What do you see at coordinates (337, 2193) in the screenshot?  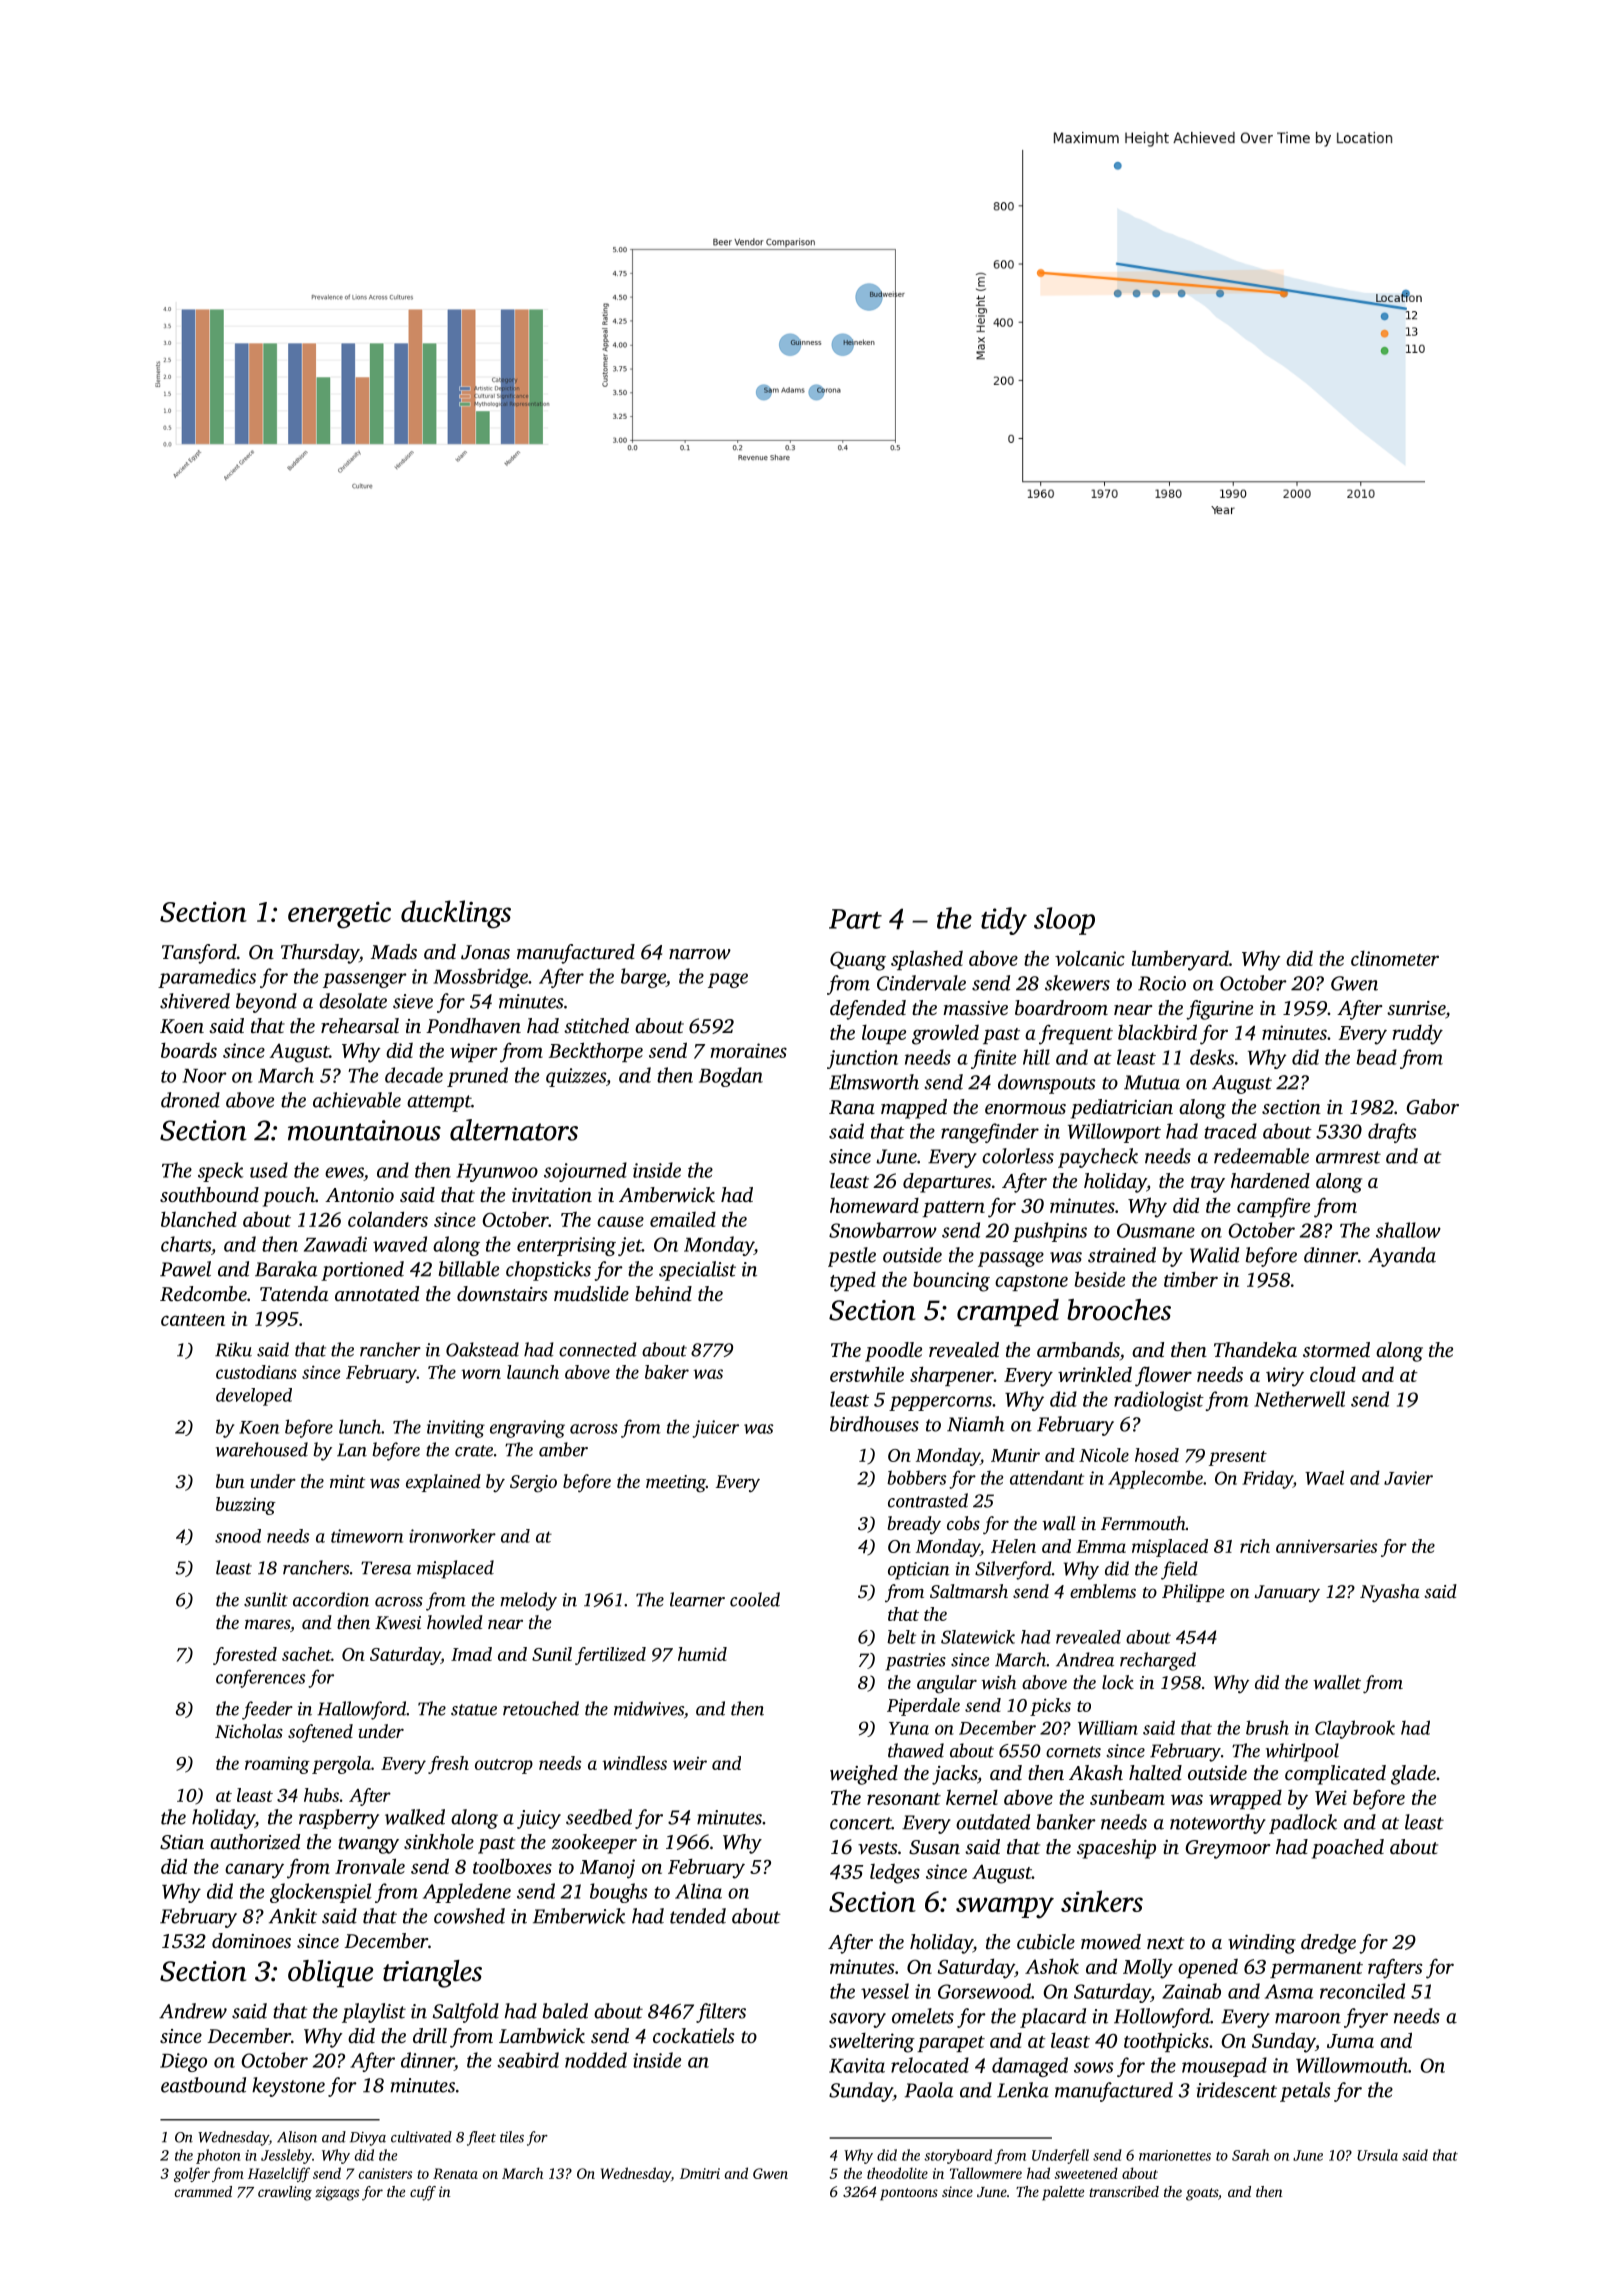 I see `zigzags` at bounding box center [337, 2193].
